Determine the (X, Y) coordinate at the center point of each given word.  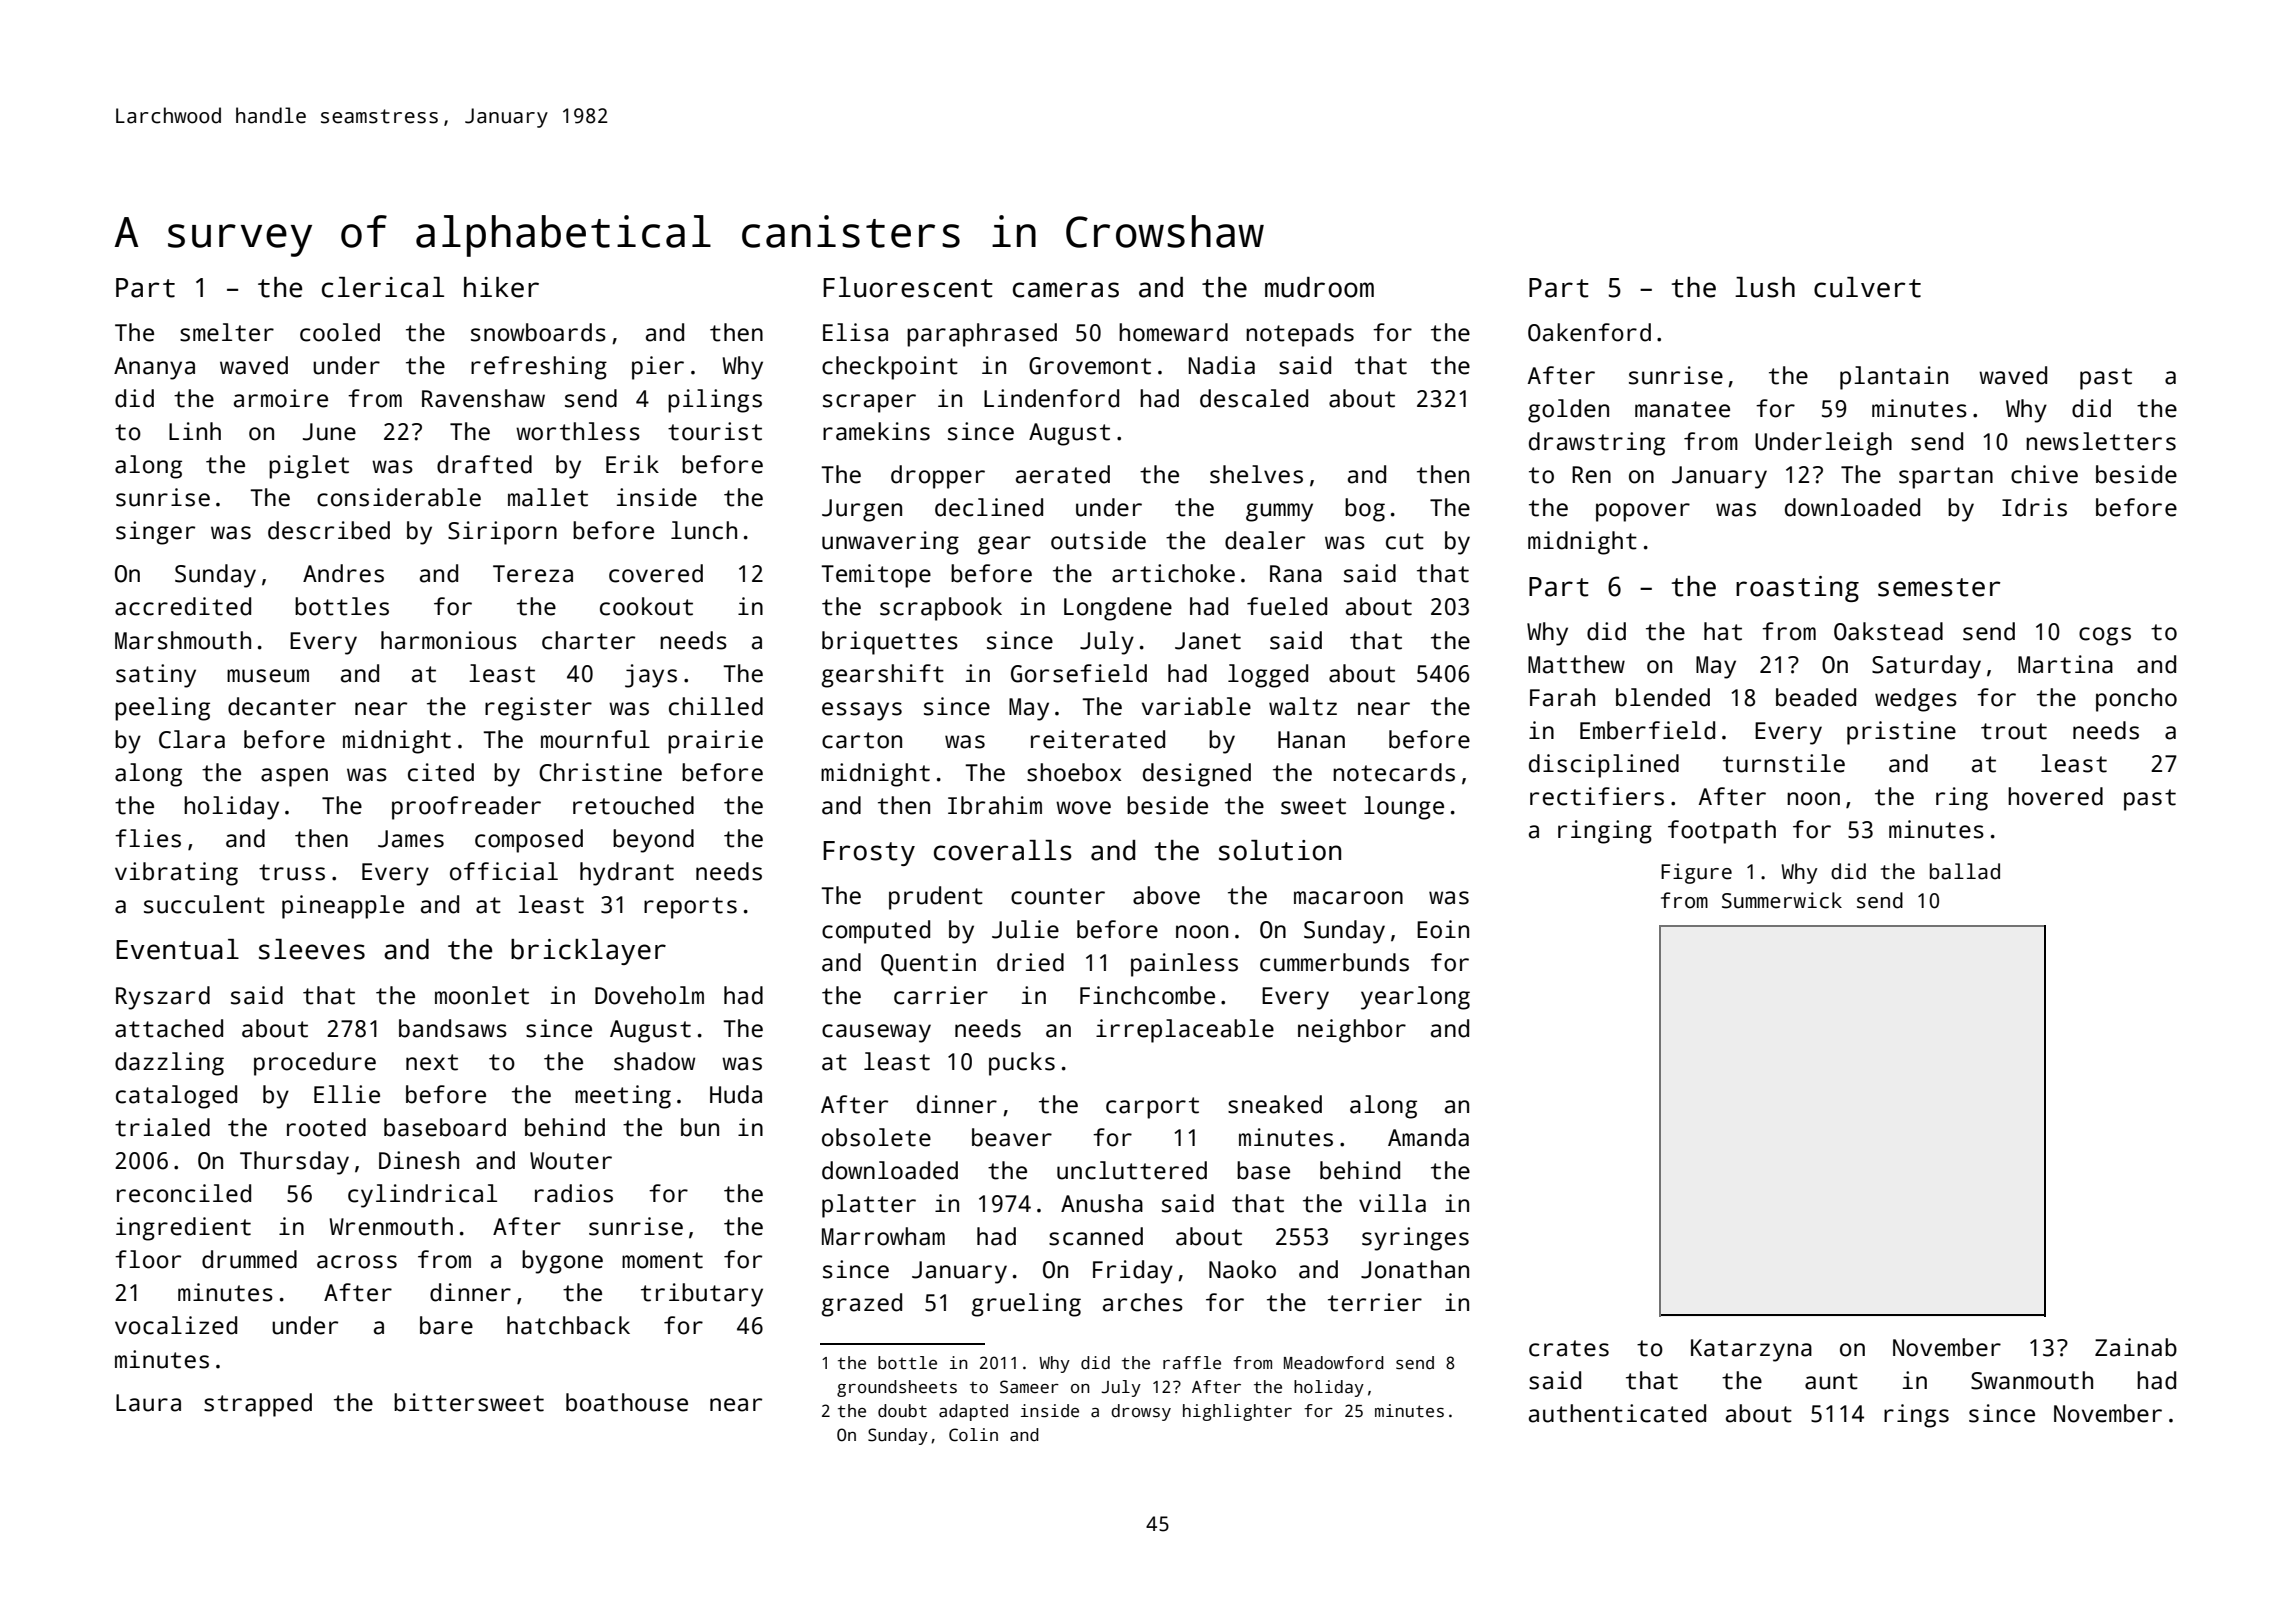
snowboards (538, 332)
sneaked (1275, 1104)
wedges (1916, 700)
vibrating (176, 874)
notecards (1394, 772)
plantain (1894, 378)
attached (169, 1028)
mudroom (1319, 287)
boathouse (627, 1402)
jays (651, 676)
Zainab (2136, 1347)
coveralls (1003, 850)
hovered (2055, 796)
